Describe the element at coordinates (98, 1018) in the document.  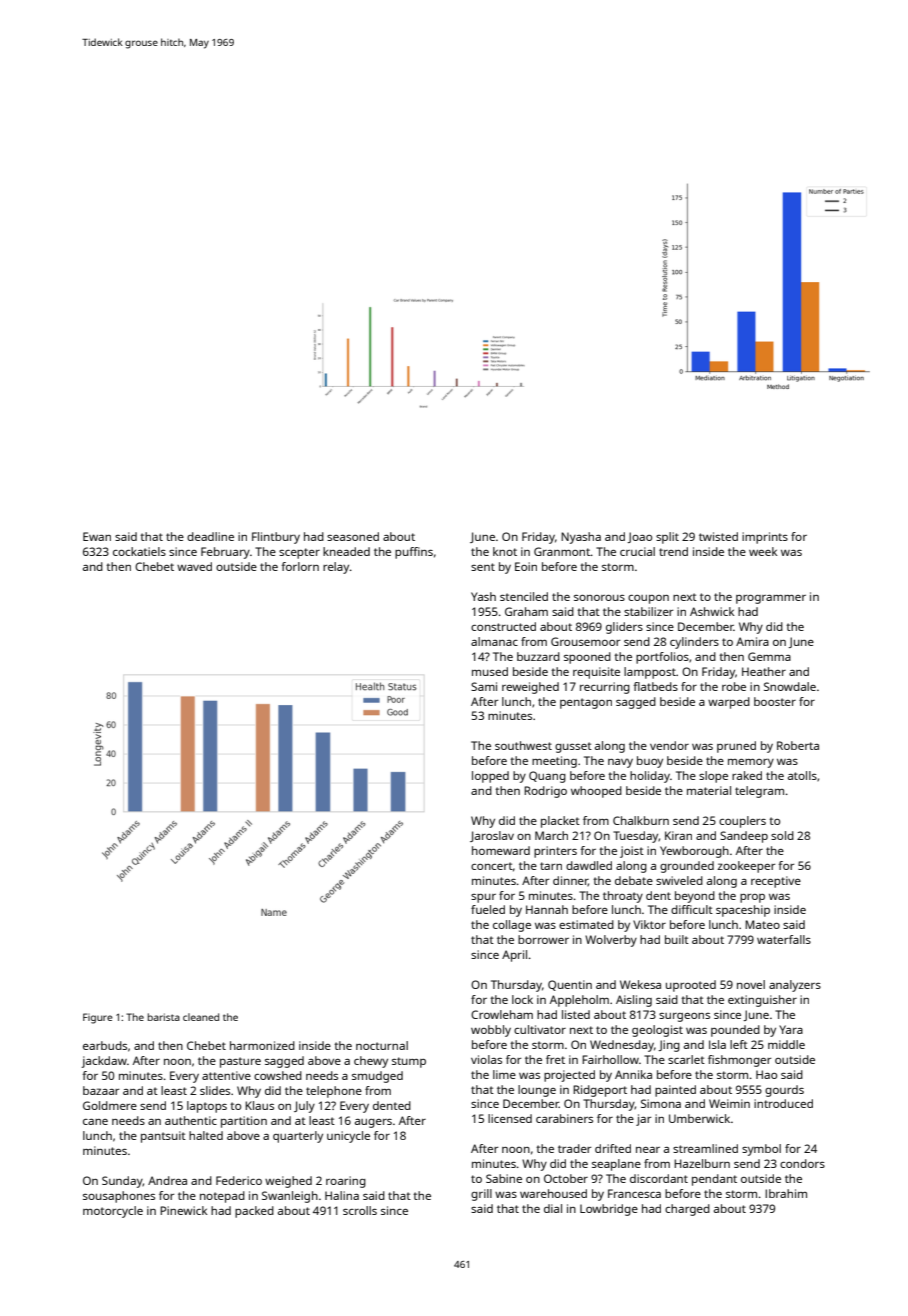
I see `Figure` at that location.
